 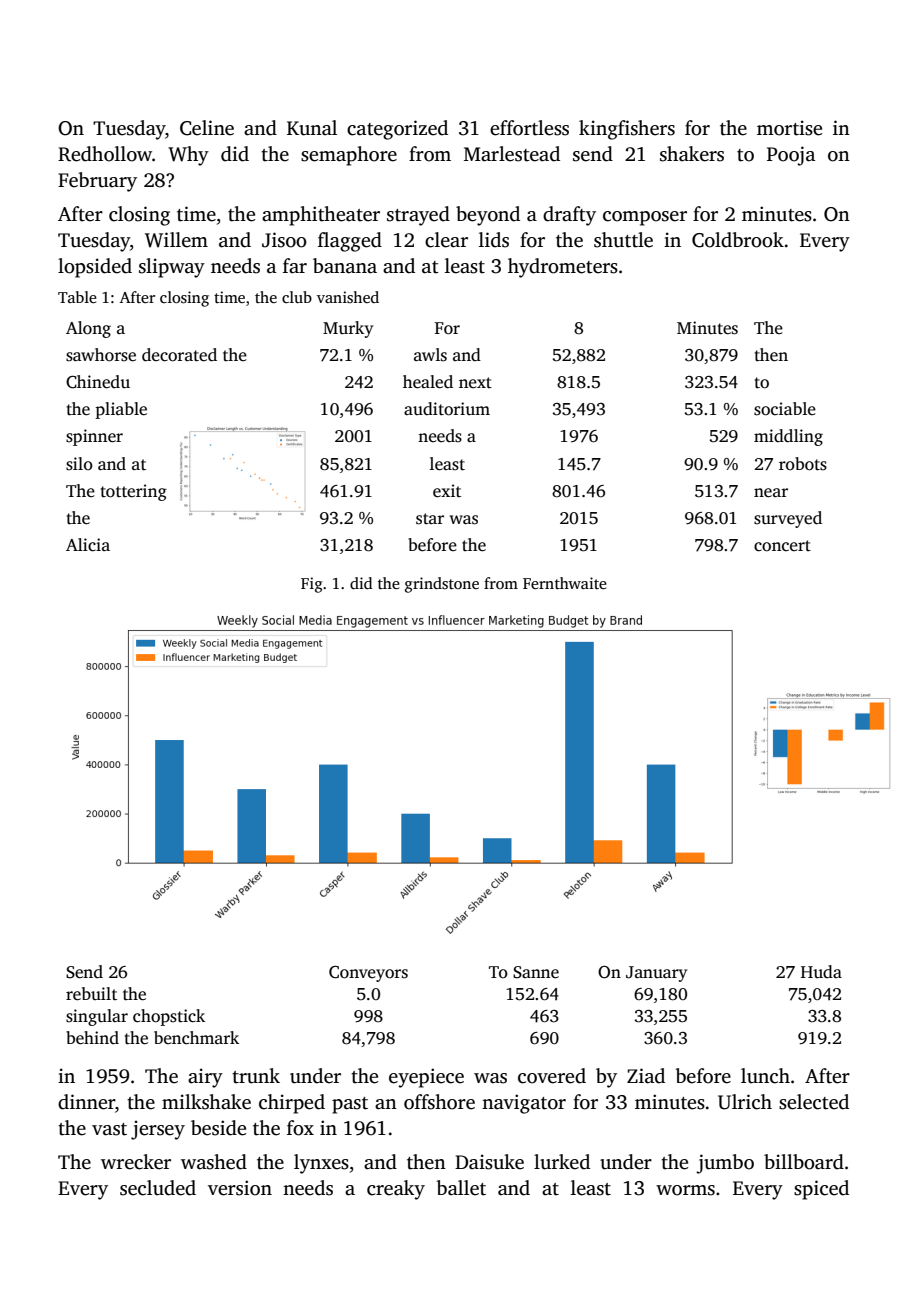 What do you see at coordinates (397, 130) in the image?
I see `categorized` at bounding box center [397, 130].
